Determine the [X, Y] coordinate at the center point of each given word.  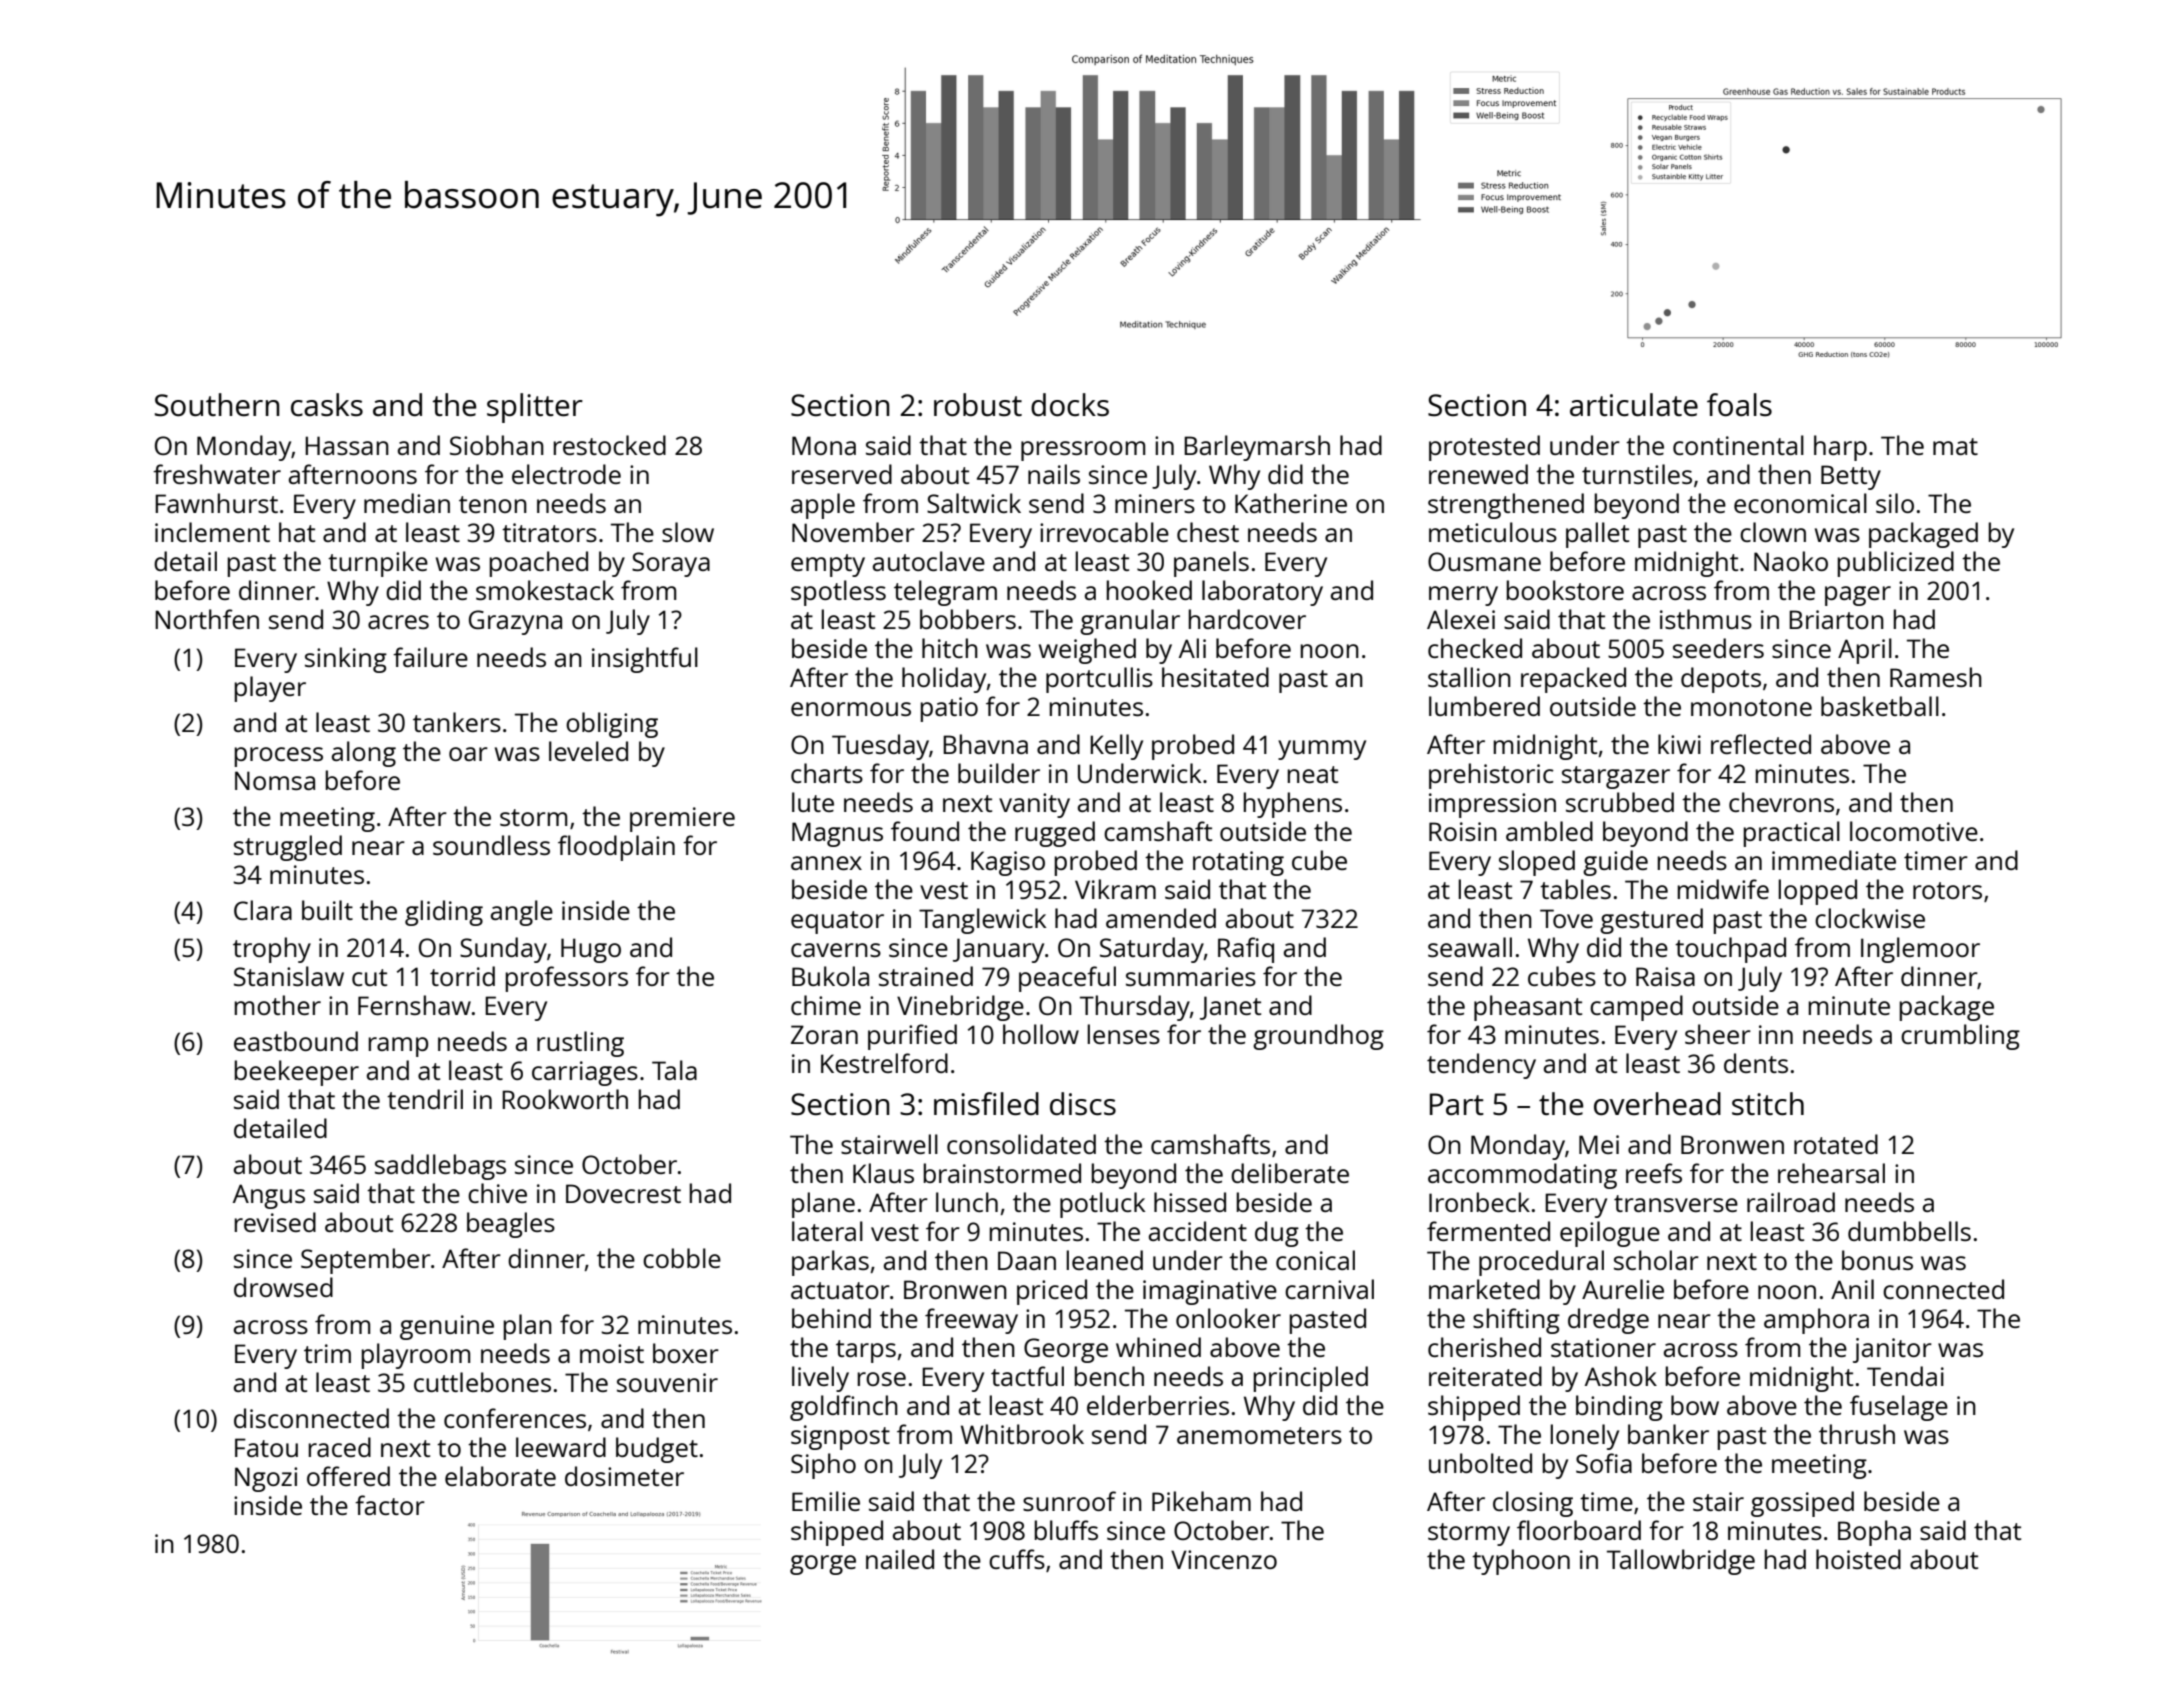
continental [1738, 445]
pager [1858, 596]
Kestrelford [884, 1063]
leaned [1104, 1260]
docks [1070, 405]
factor [390, 1505]
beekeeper [296, 1073]
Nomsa [275, 780]
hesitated [1215, 677]
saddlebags [440, 1167]
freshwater [217, 474]
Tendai [1905, 1376]
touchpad [1730, 950]
